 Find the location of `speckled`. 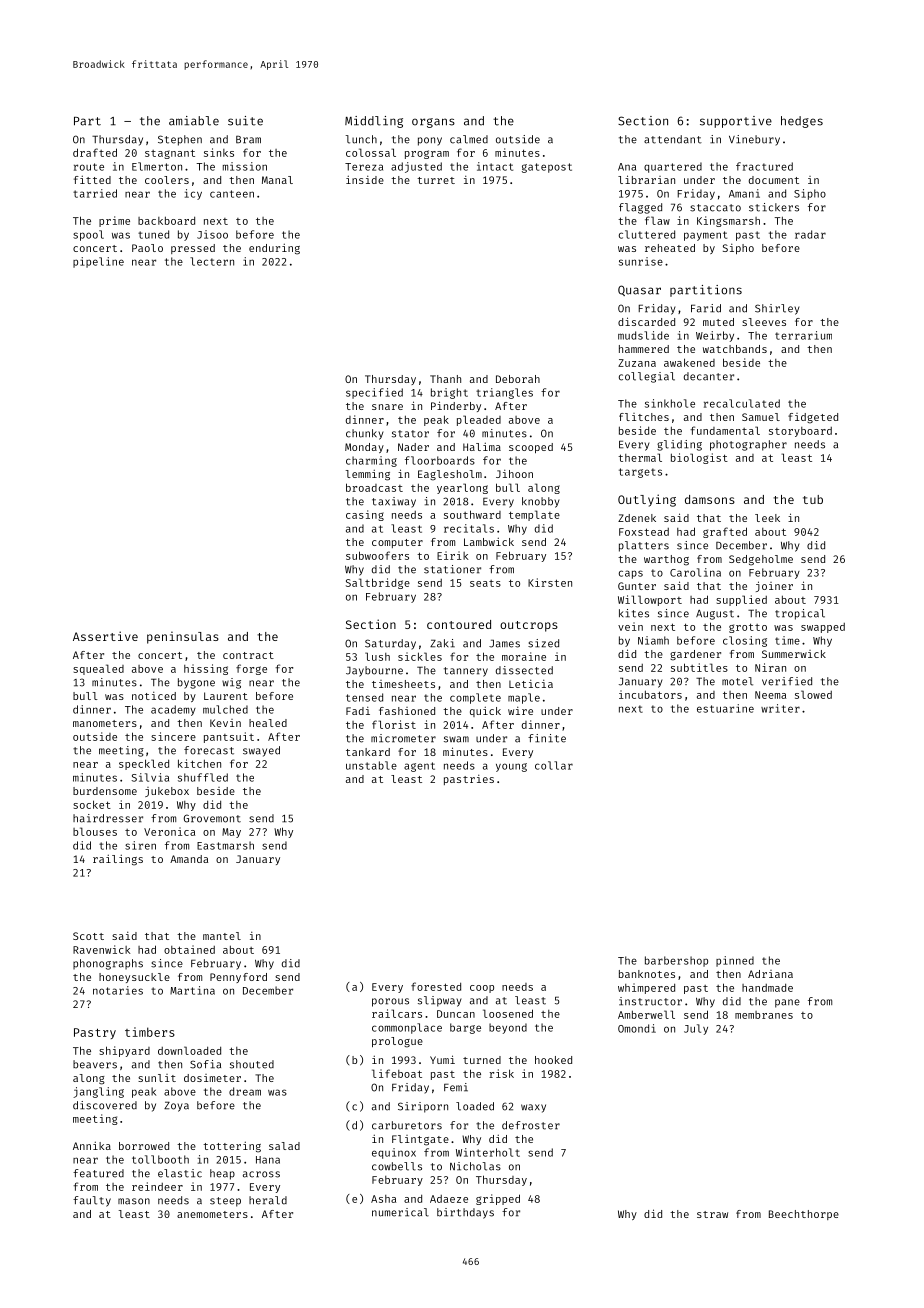

speckled is located at coordinates (144, 764).
